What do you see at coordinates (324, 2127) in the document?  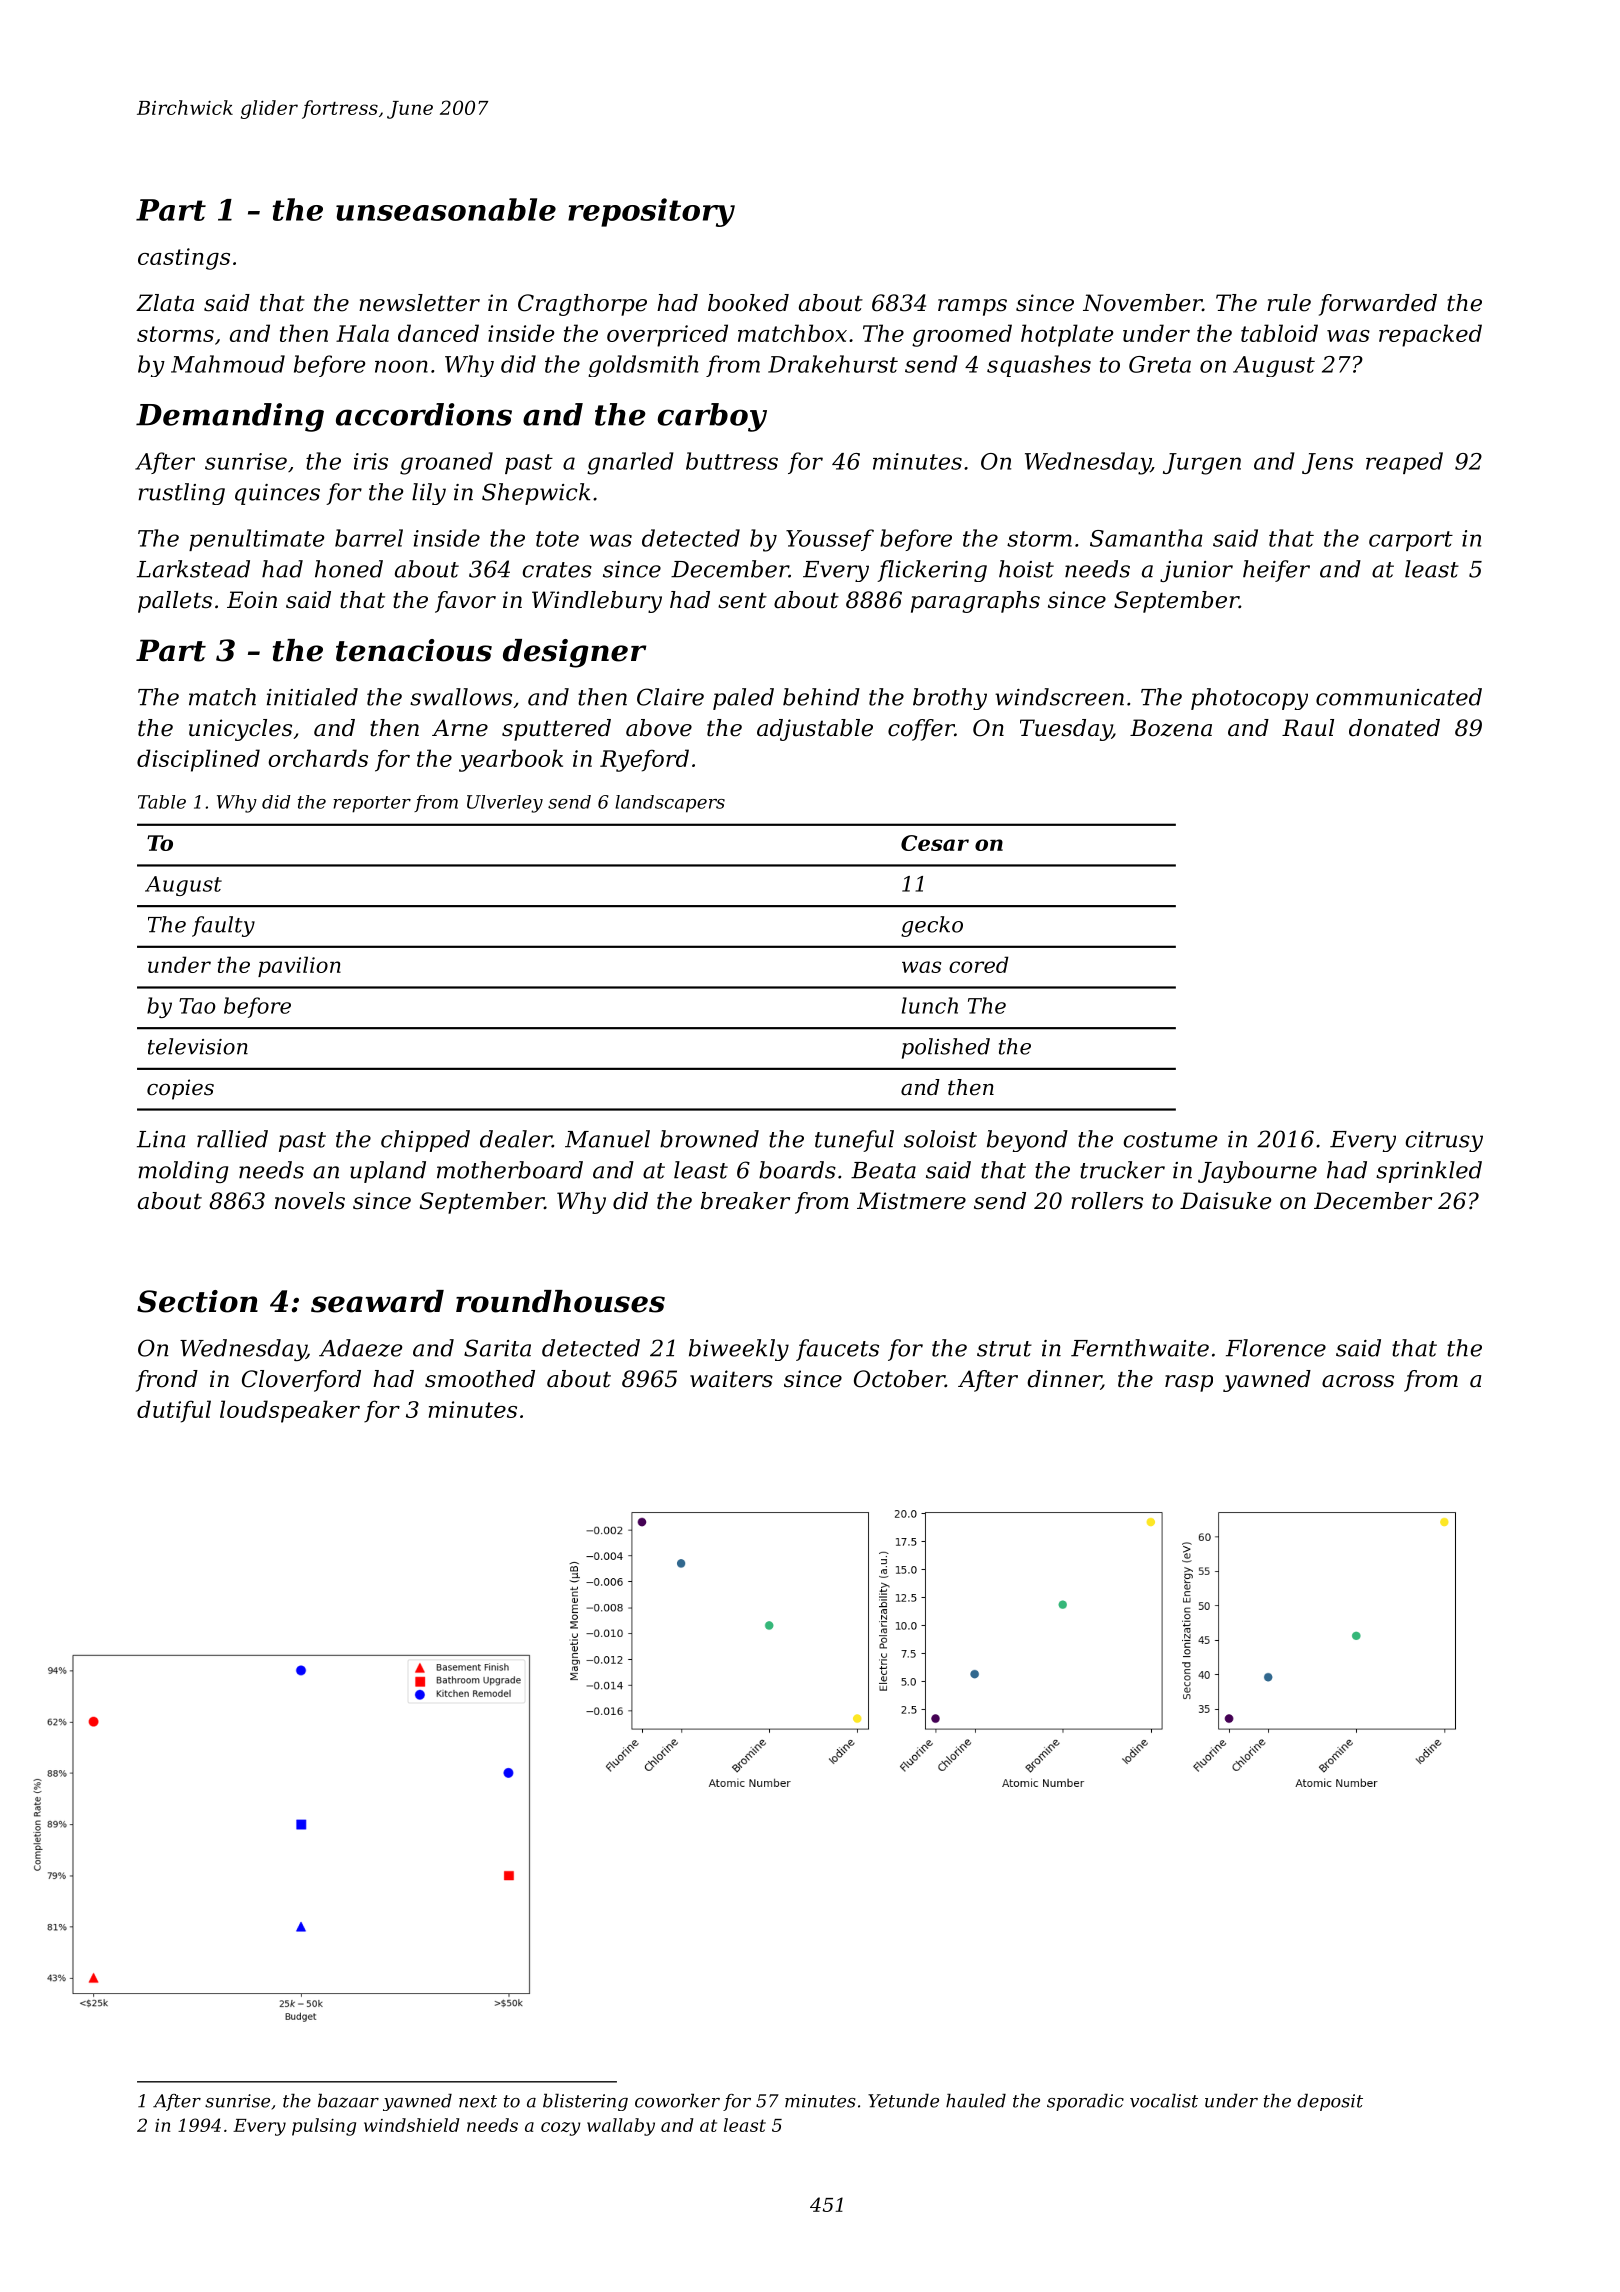 I see `pulsing` at bounding box center [324, 2127].
